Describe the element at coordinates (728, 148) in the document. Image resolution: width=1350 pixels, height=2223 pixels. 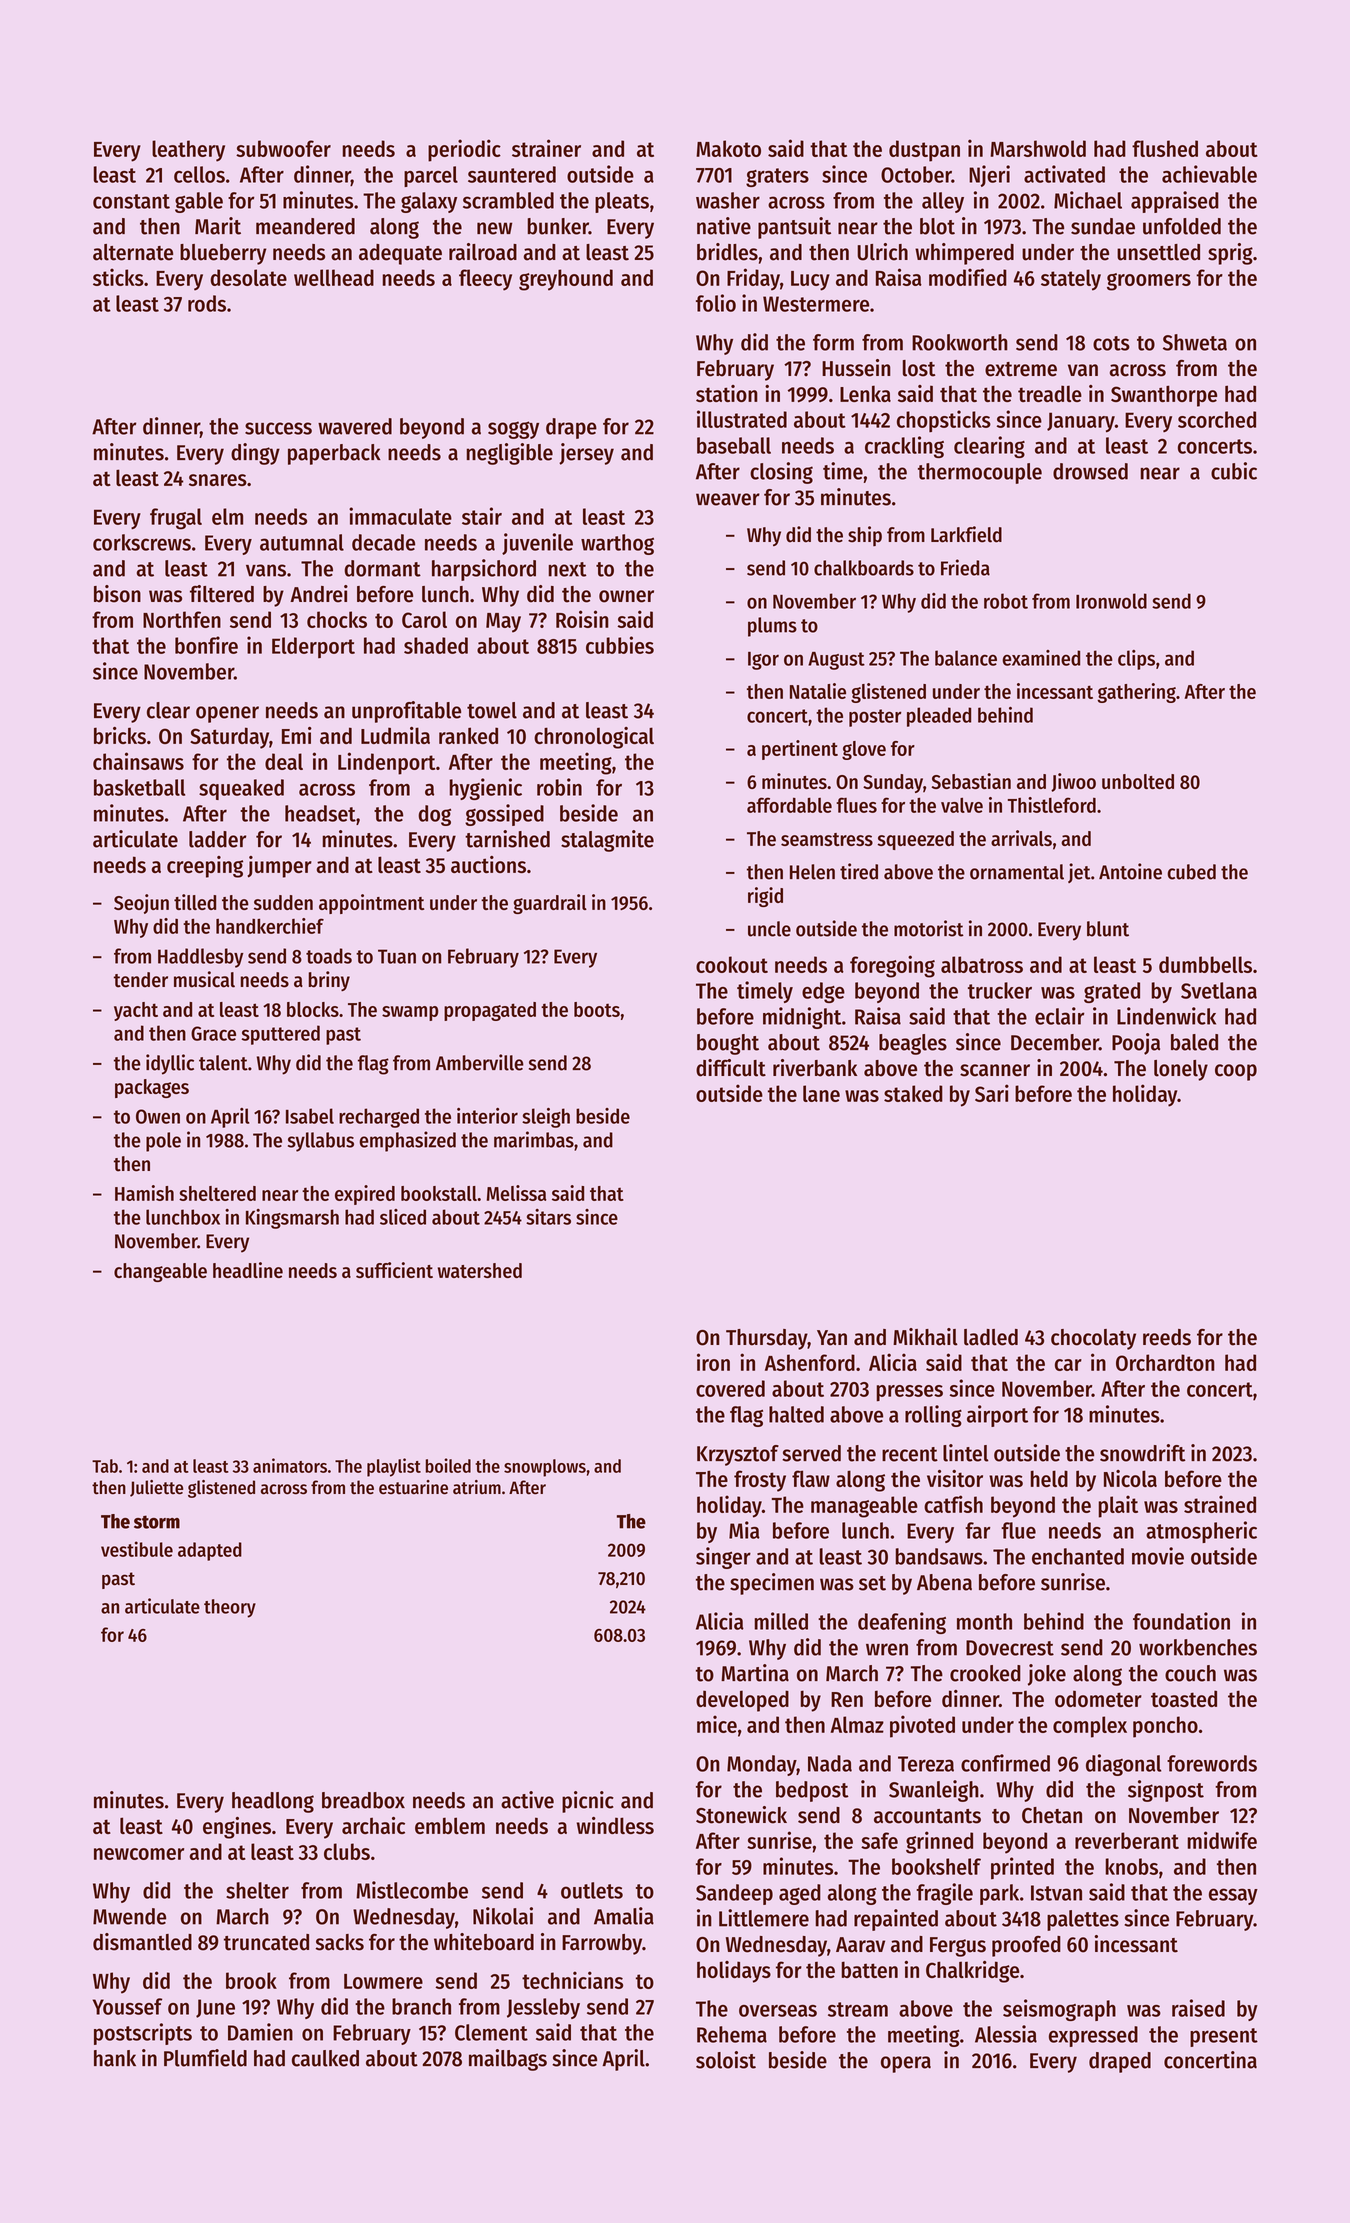
I see `Makoto` at that location.
